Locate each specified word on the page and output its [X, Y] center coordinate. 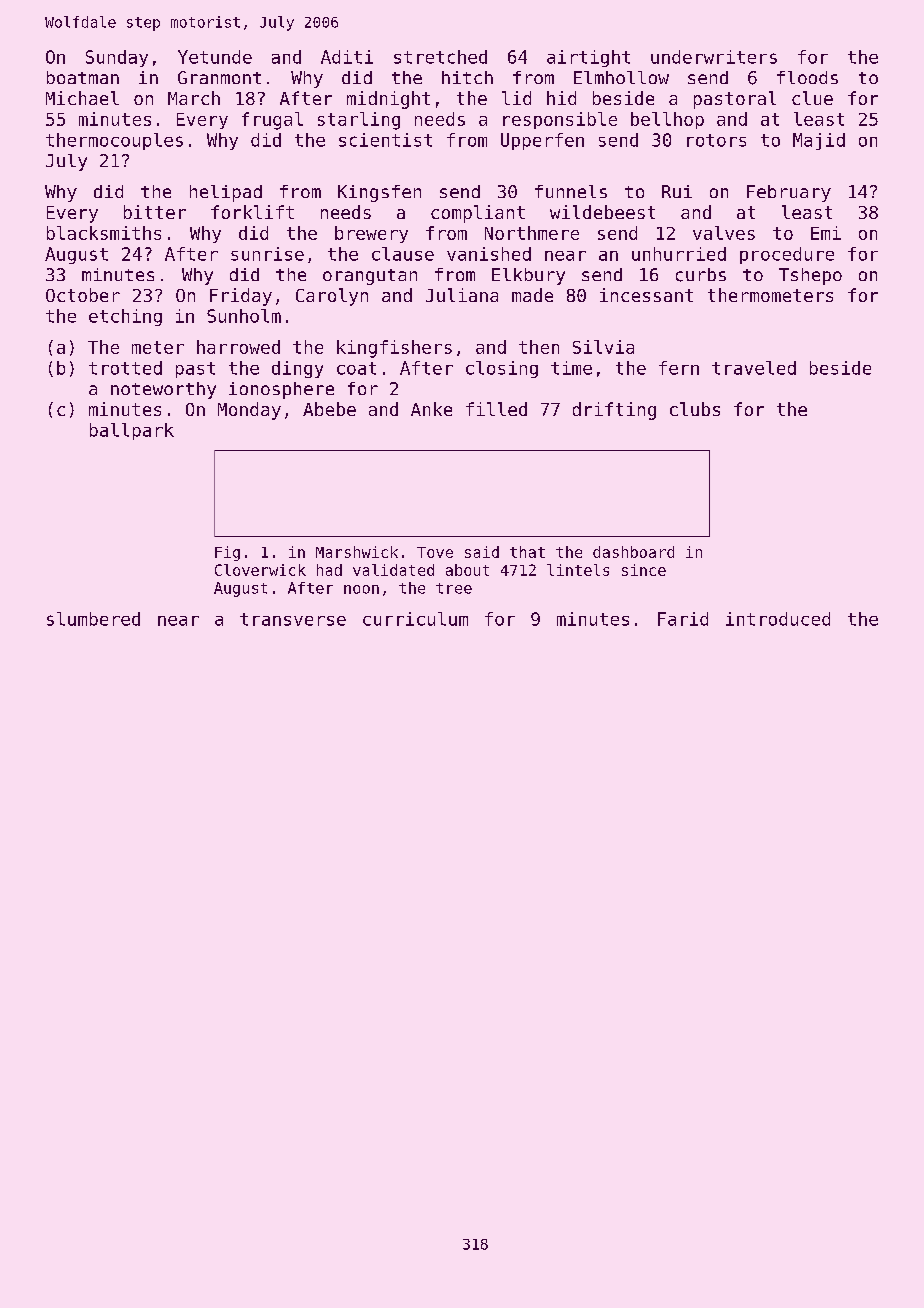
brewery [371, 234]
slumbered [93, 619]
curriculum [415, 619]
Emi [826, 233]
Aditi [347, 57]
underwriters [714, 57]
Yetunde [215, 57]
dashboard [633, 552]
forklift [252, 212]
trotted [125, 368]
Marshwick [357, 552]
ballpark [132, 431]
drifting [614, 411]
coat [356, 368]
